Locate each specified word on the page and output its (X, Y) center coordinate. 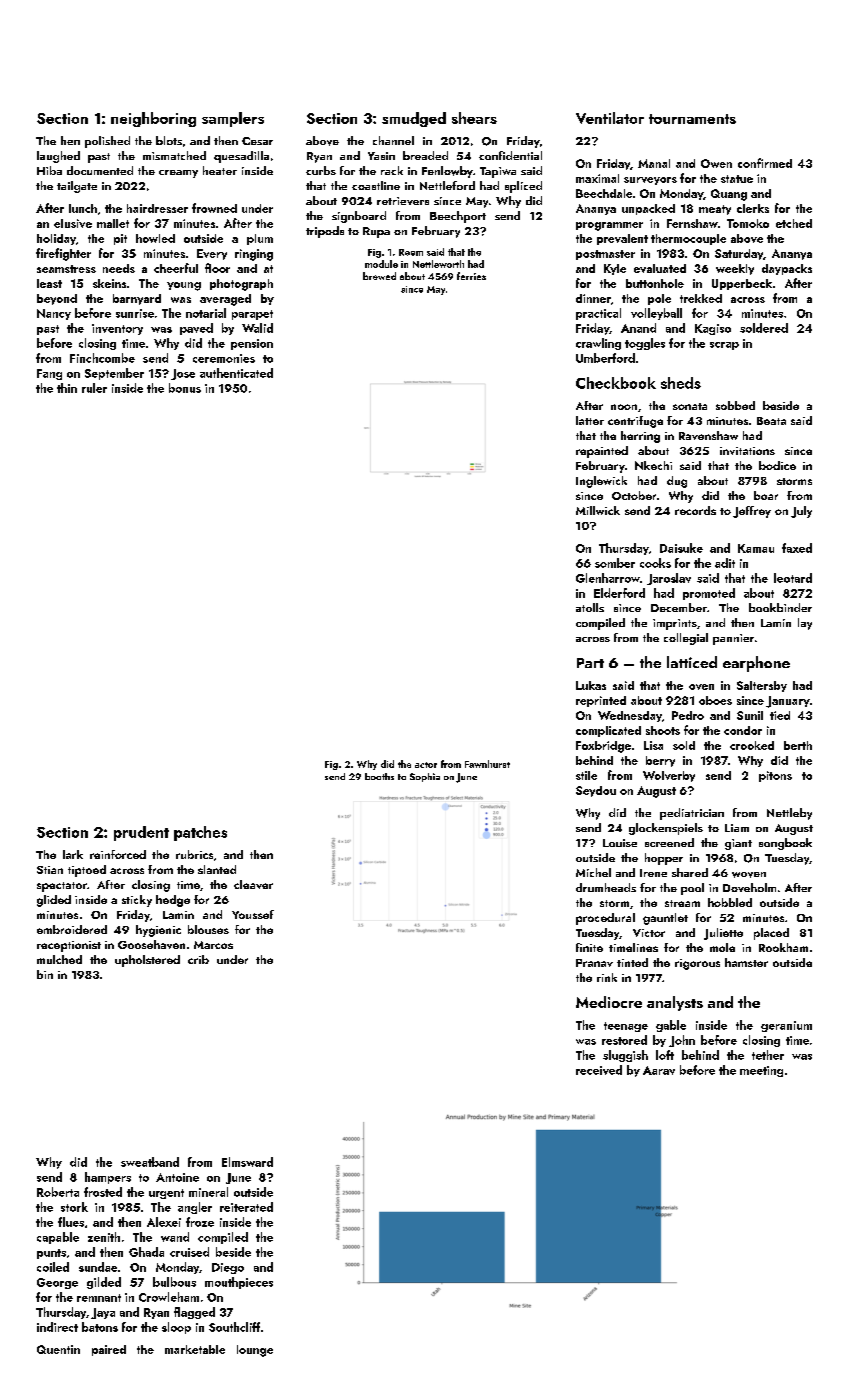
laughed (58, 157)
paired (109, 1350)
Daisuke (681, 548)
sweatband (150, 1162)
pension (252, 344)
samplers (233, 119)
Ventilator (610, 118)
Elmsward (247, 1162)
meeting (761, 1071)
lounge (255, 1351)
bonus (185, 388)
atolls (590, 607)
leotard (793, 578)
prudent (141, 833)
